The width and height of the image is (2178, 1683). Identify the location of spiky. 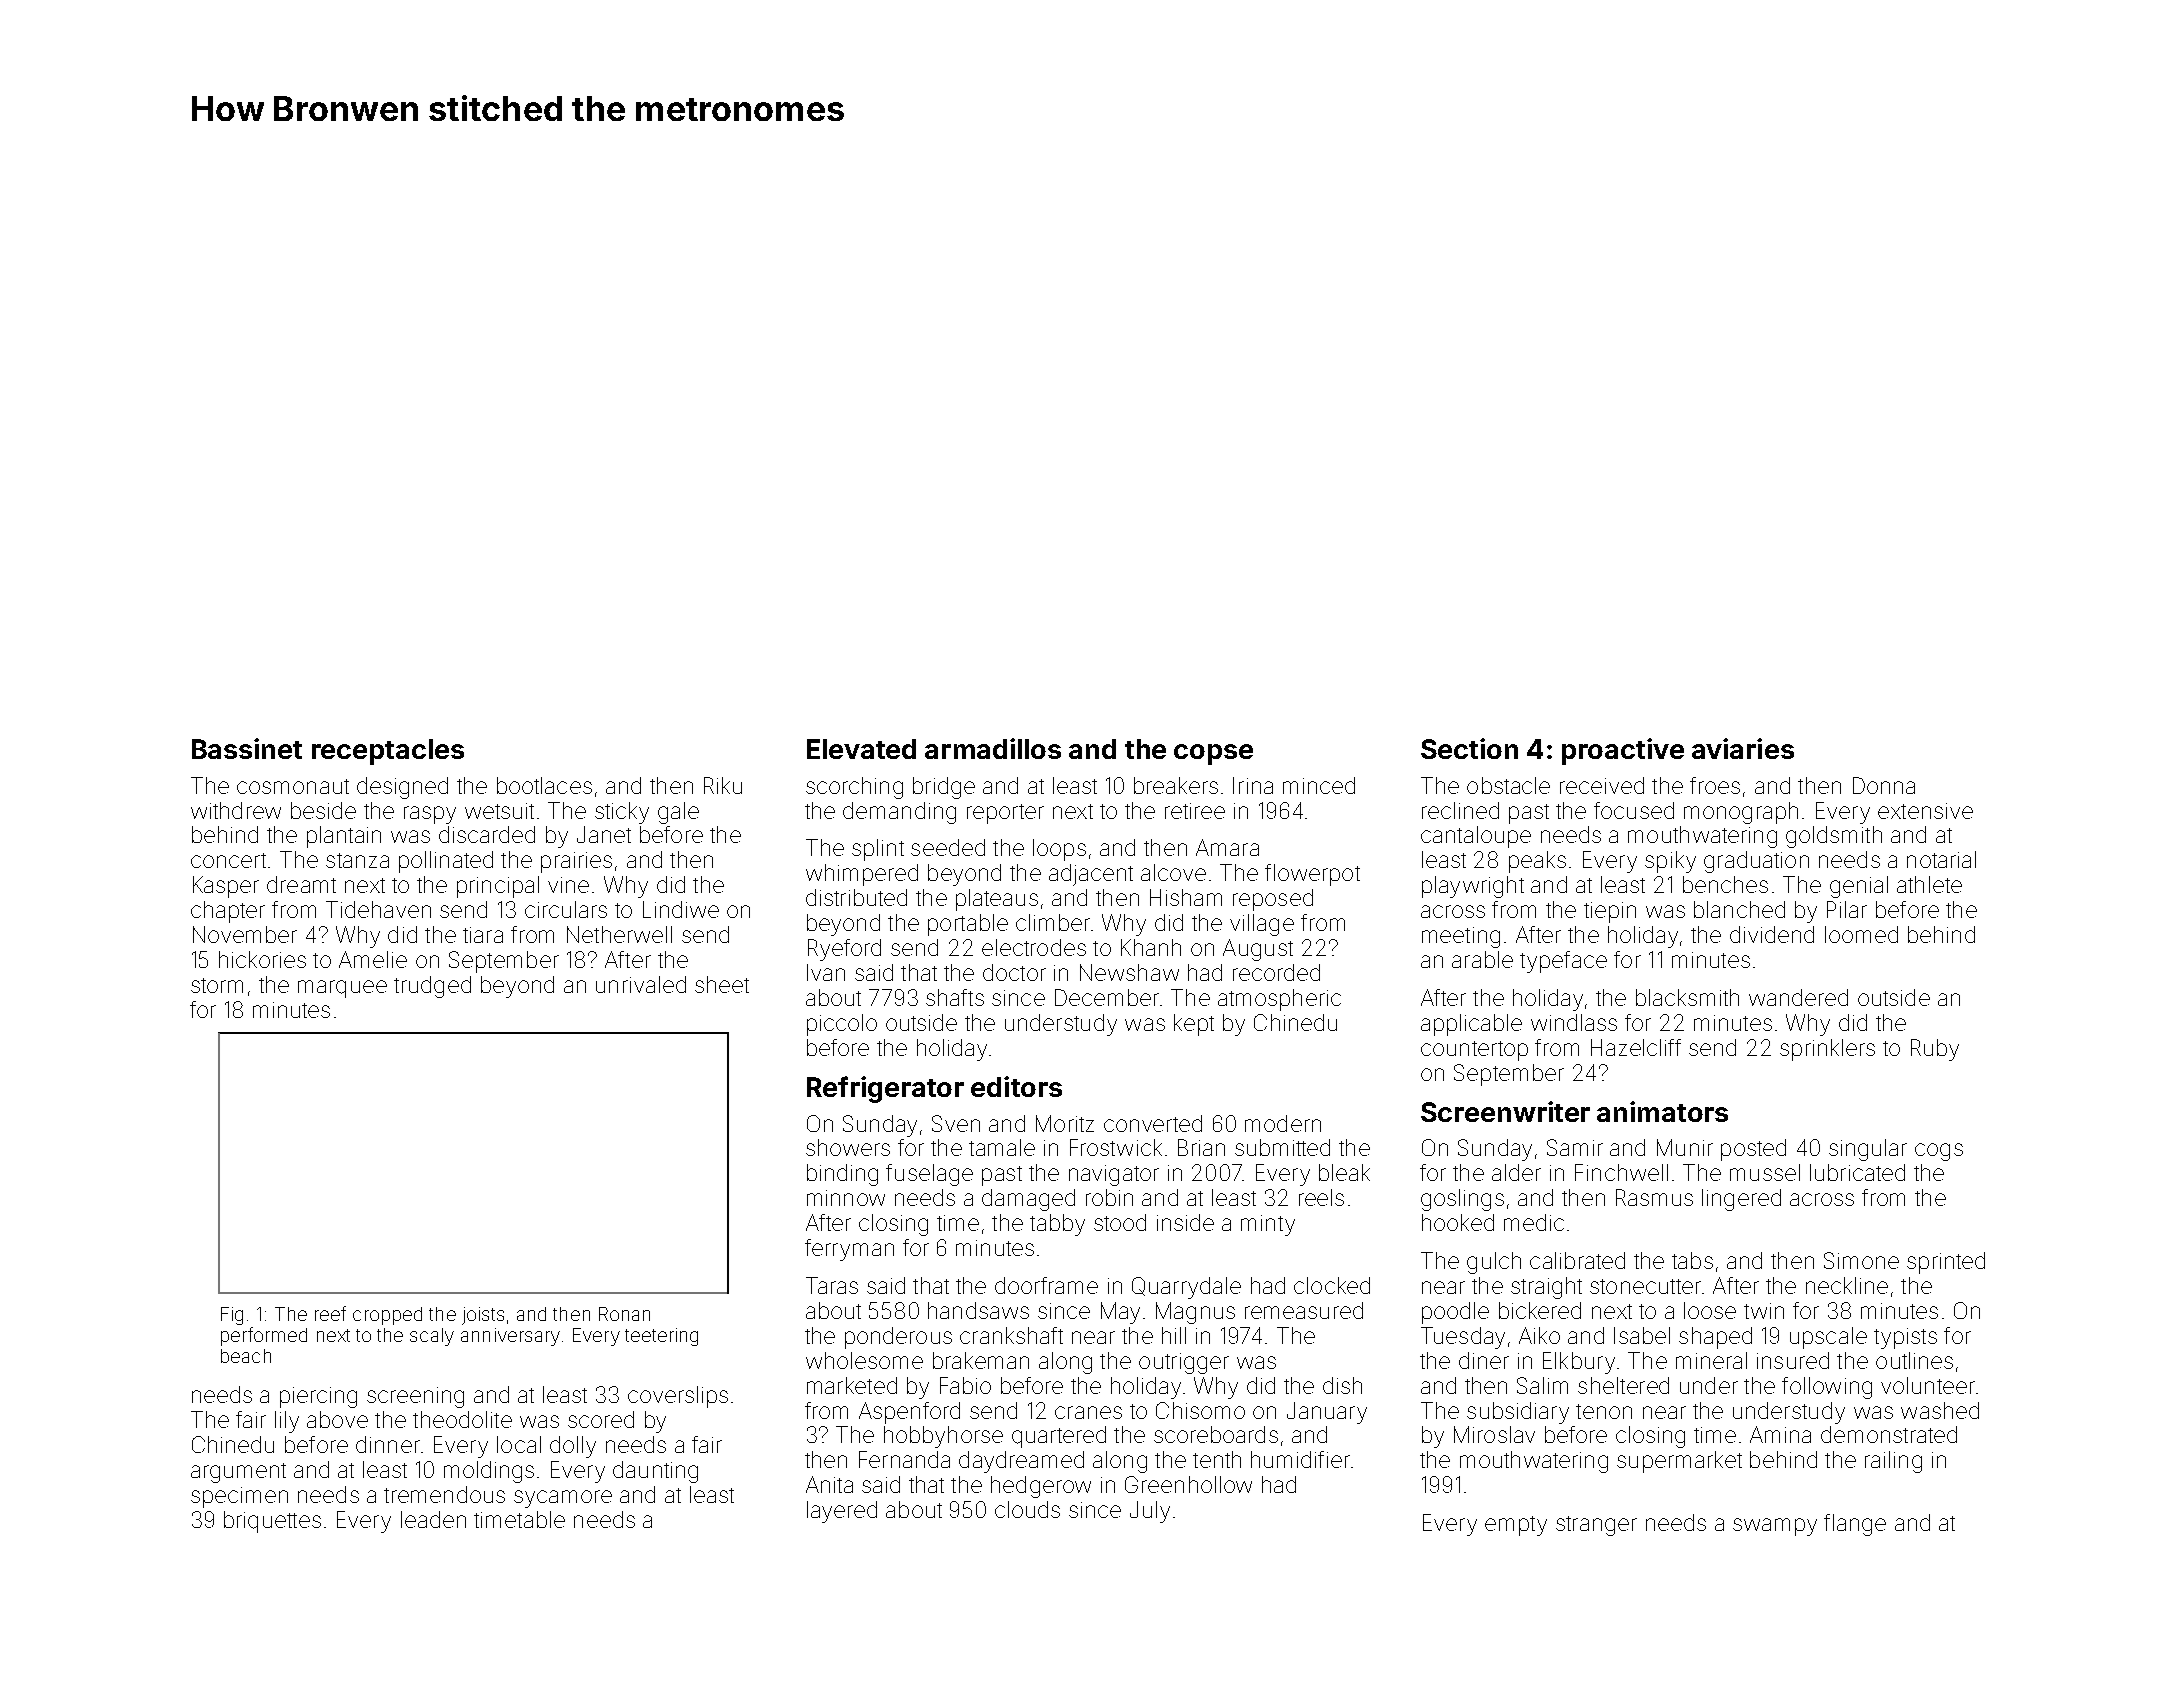
(1670, 862).
